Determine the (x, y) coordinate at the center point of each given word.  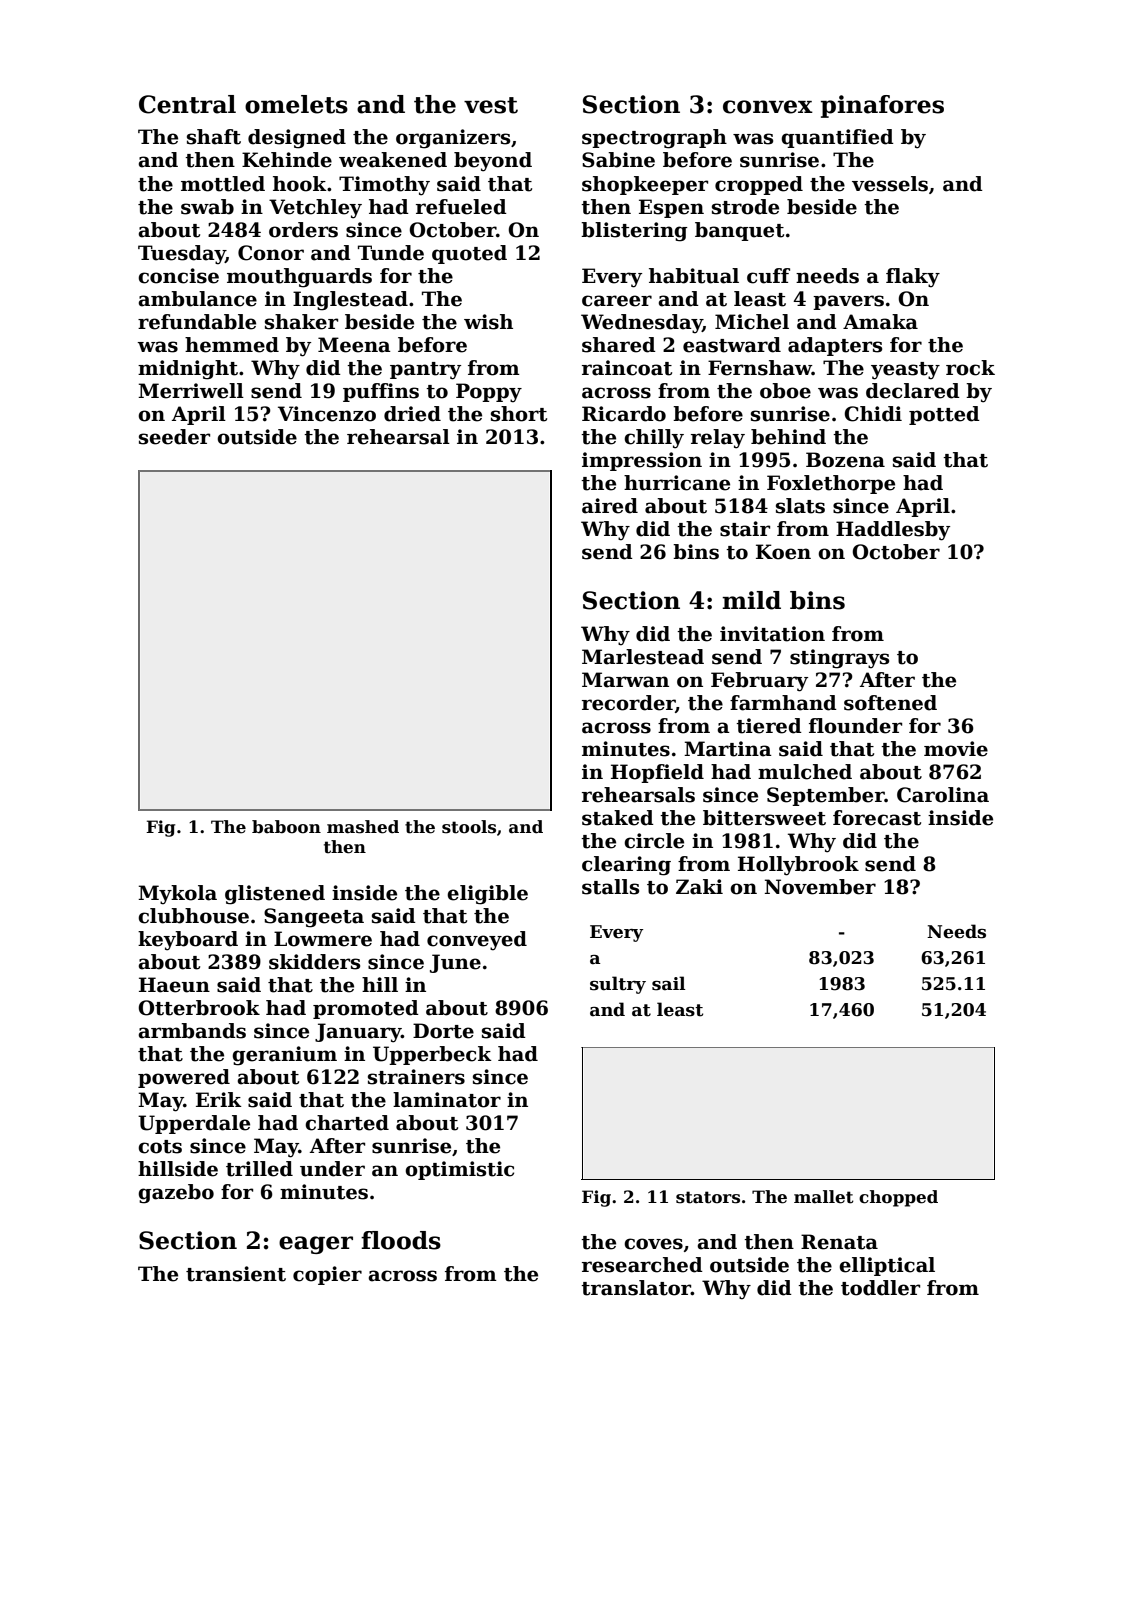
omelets (296, 104)
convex (768, 107)
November (820, 887)
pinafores (882, 106)
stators (708, 1197)
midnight (188, 370)
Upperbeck (432, 1055)
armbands (192, 1031)
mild (751, 600)
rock (970, 368)
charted (347, 1123)
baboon (286, 827)
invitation (772, 634)
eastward (732, 345)
